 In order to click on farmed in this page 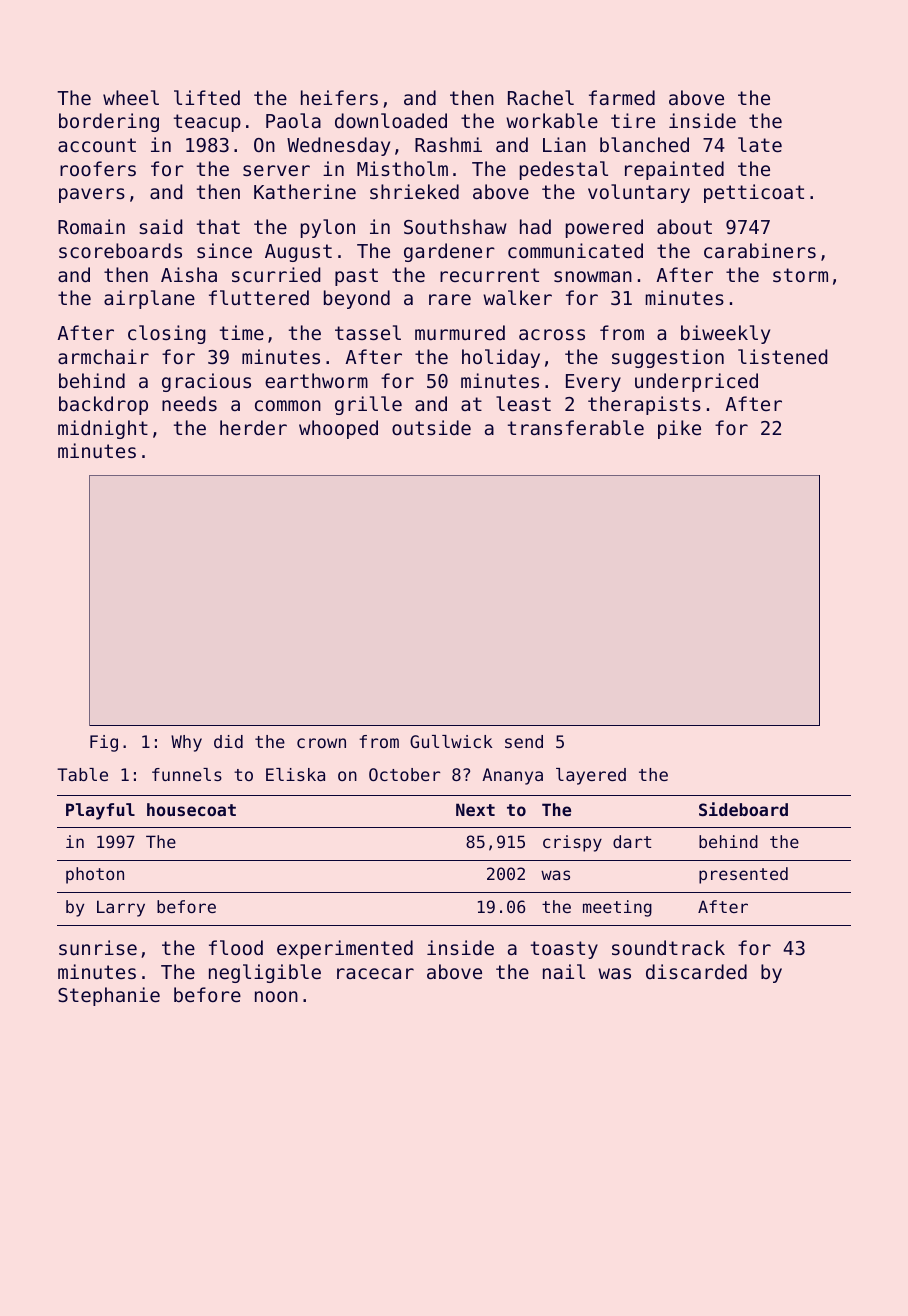, I will do `click(622, 97)`.
